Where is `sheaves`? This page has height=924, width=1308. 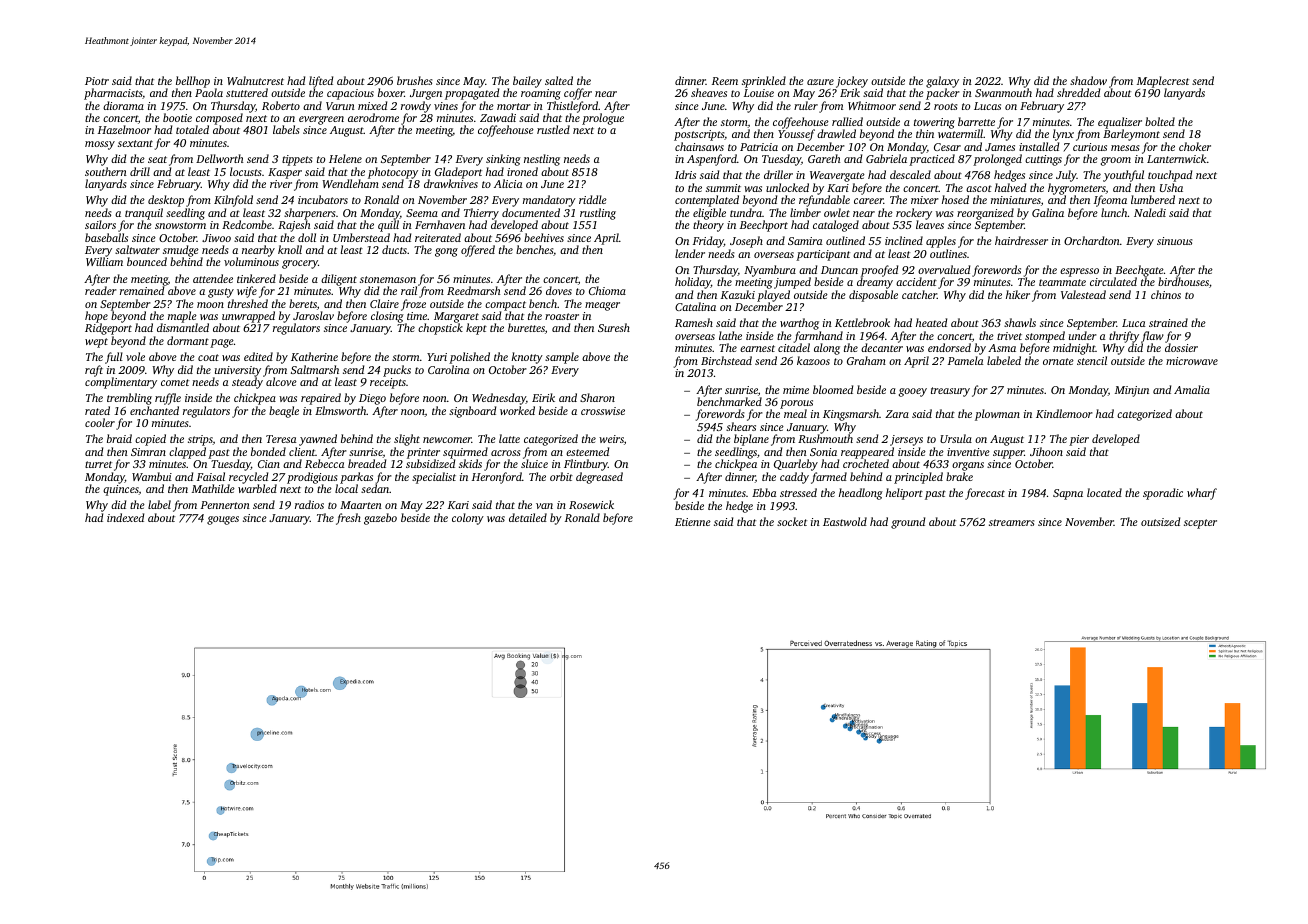 sheaves is located at coordinates (709, 92).
